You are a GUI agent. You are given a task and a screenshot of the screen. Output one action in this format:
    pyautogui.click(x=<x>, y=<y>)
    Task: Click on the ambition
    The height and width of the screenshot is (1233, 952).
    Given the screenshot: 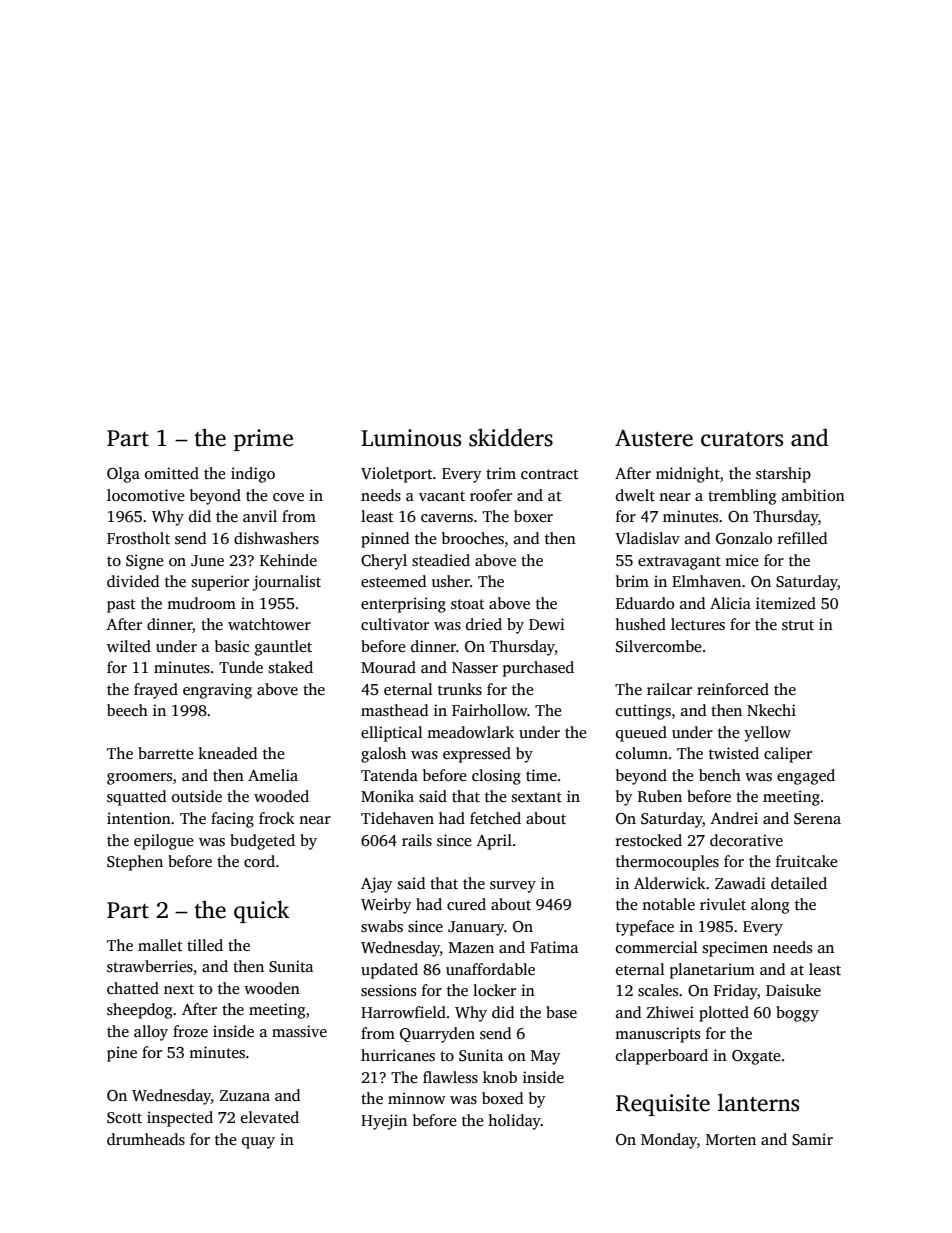 What is the action you would take?
    pyautogui.click(x=813, y=495)
